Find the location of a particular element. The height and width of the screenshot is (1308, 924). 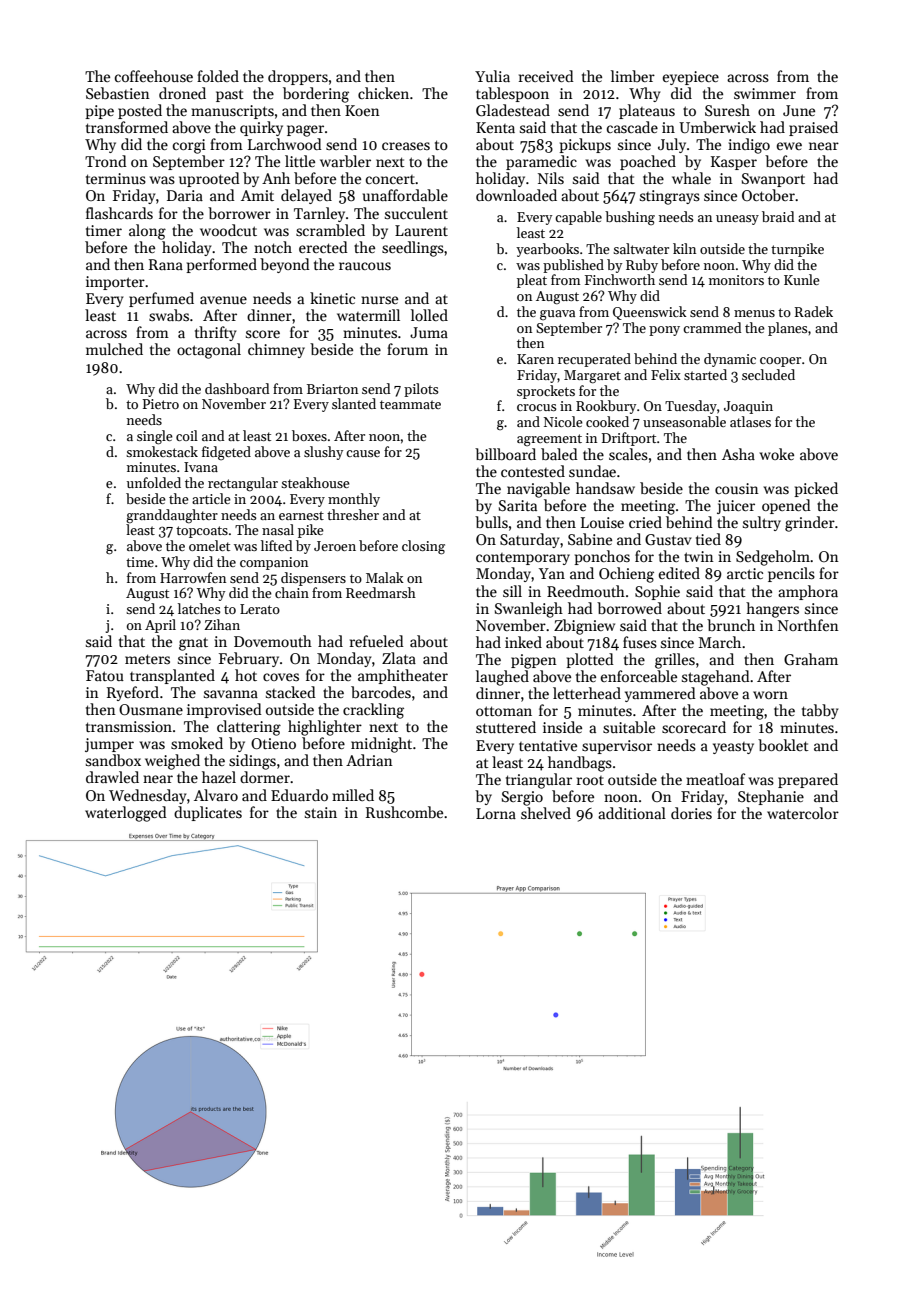

Sebastien is located at coordinates (118, 93).
